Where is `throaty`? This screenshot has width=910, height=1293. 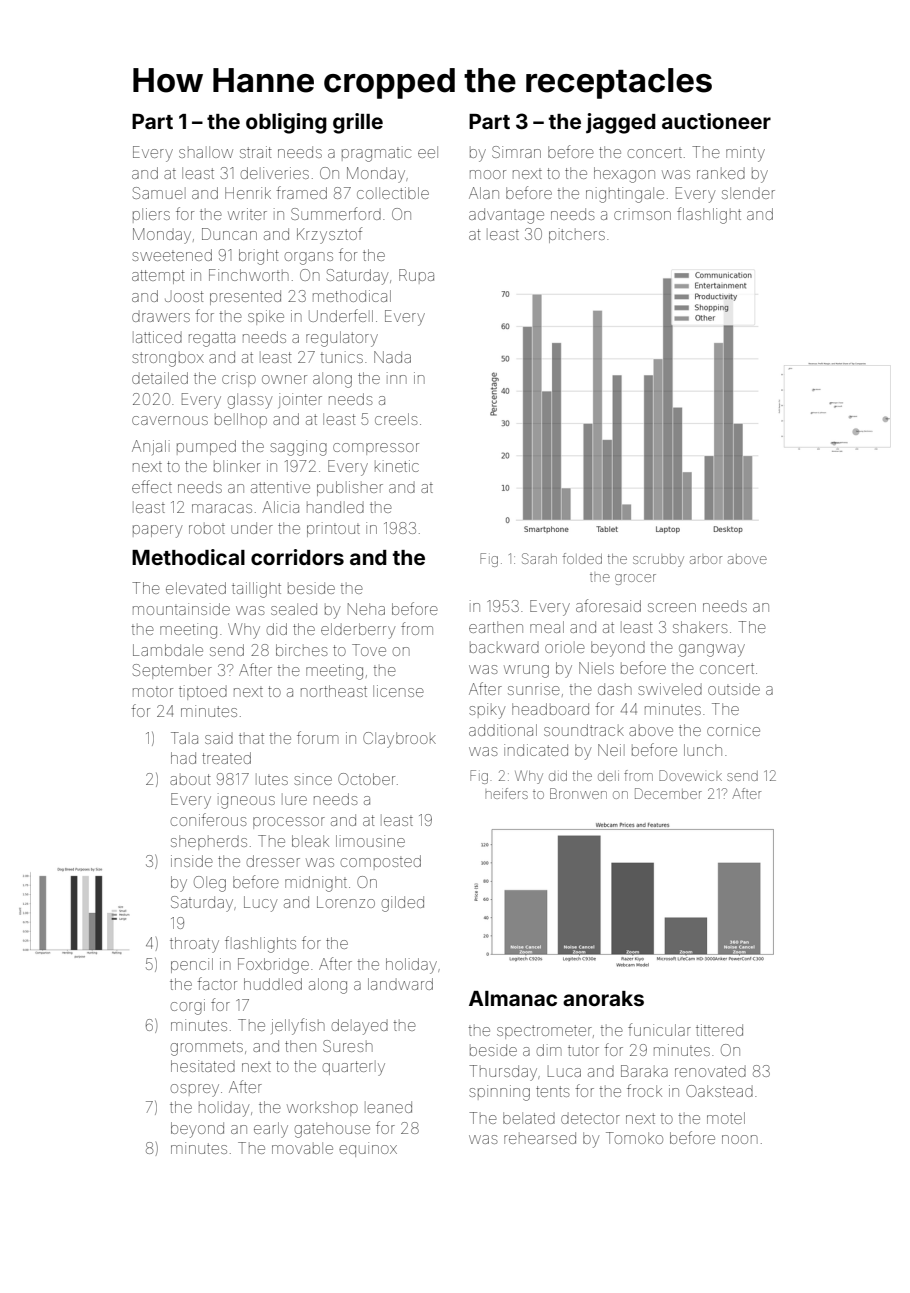
throaty is located at coordinates (194, 945).
